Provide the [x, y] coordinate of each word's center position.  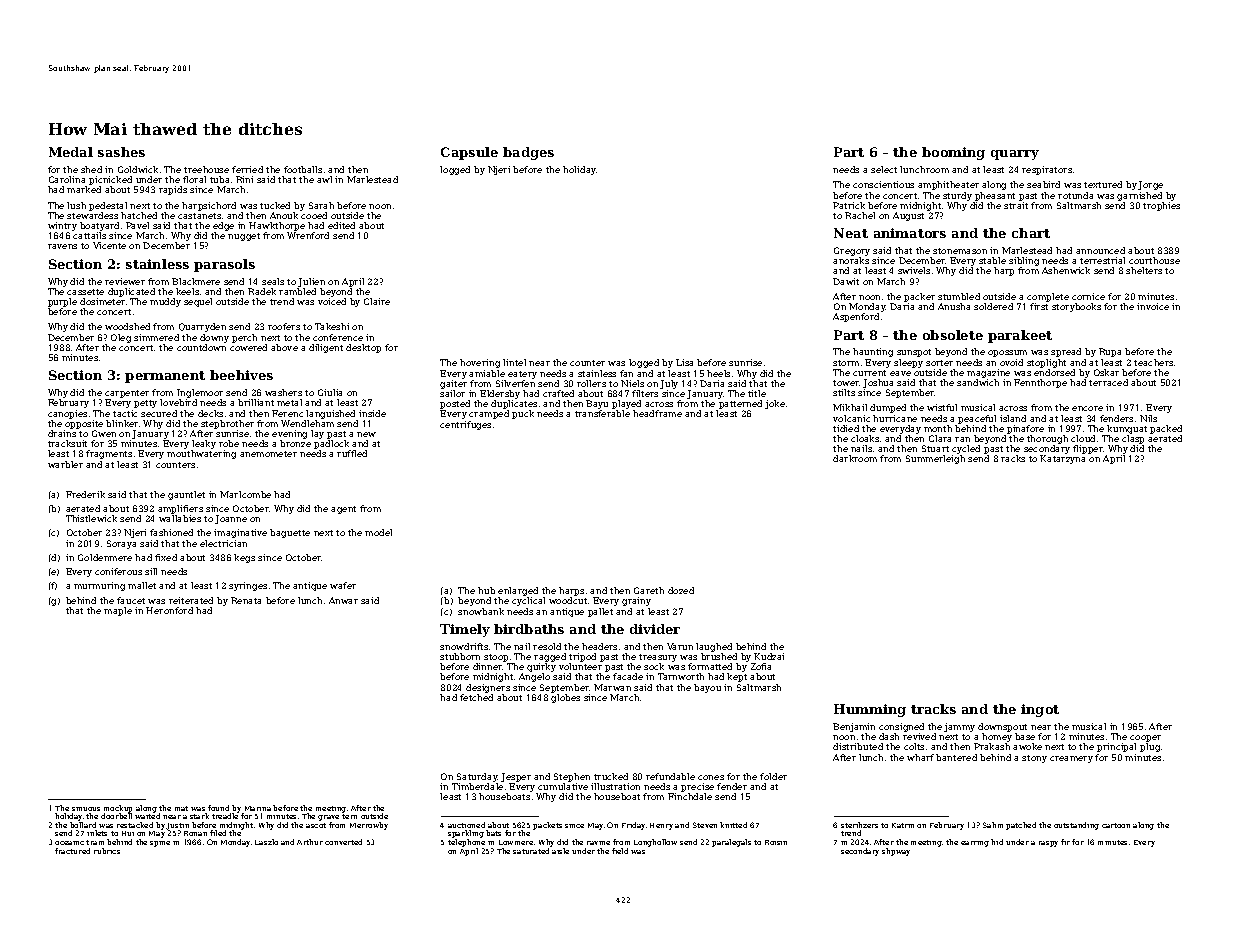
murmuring [99, 586]
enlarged [518, 591]
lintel [514, 362]
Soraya [121, 544]
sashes [121, 152]
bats [493, 833]
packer [919, 297]
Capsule [469, 153]
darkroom [855, 458]
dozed [681, 590]
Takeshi [332, 326]
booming [953, 153]
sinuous [86, 809]
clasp [1133, 439]
